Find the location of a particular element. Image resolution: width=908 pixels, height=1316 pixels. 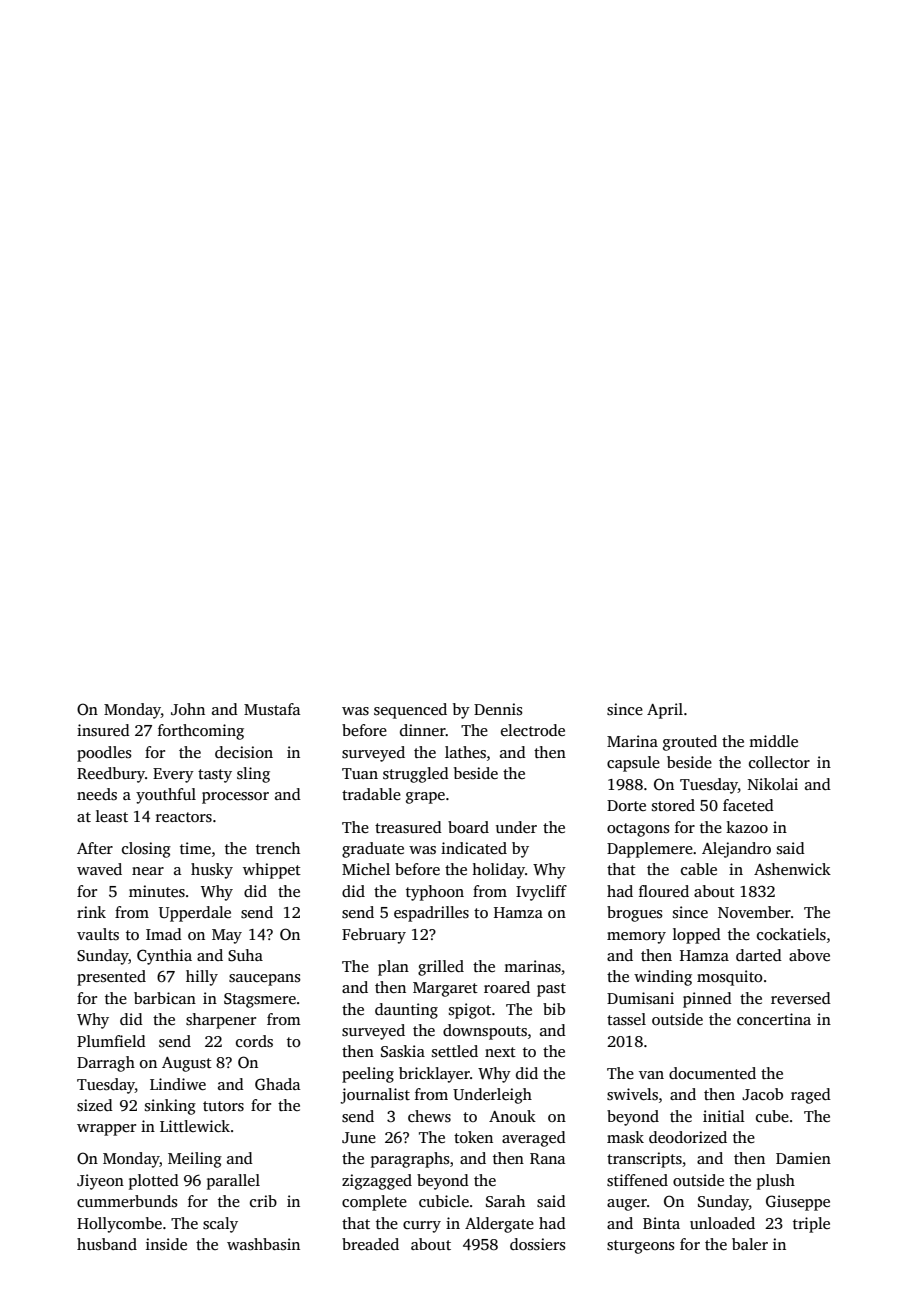

zigzagged is located at coordinates (377, 1182).
